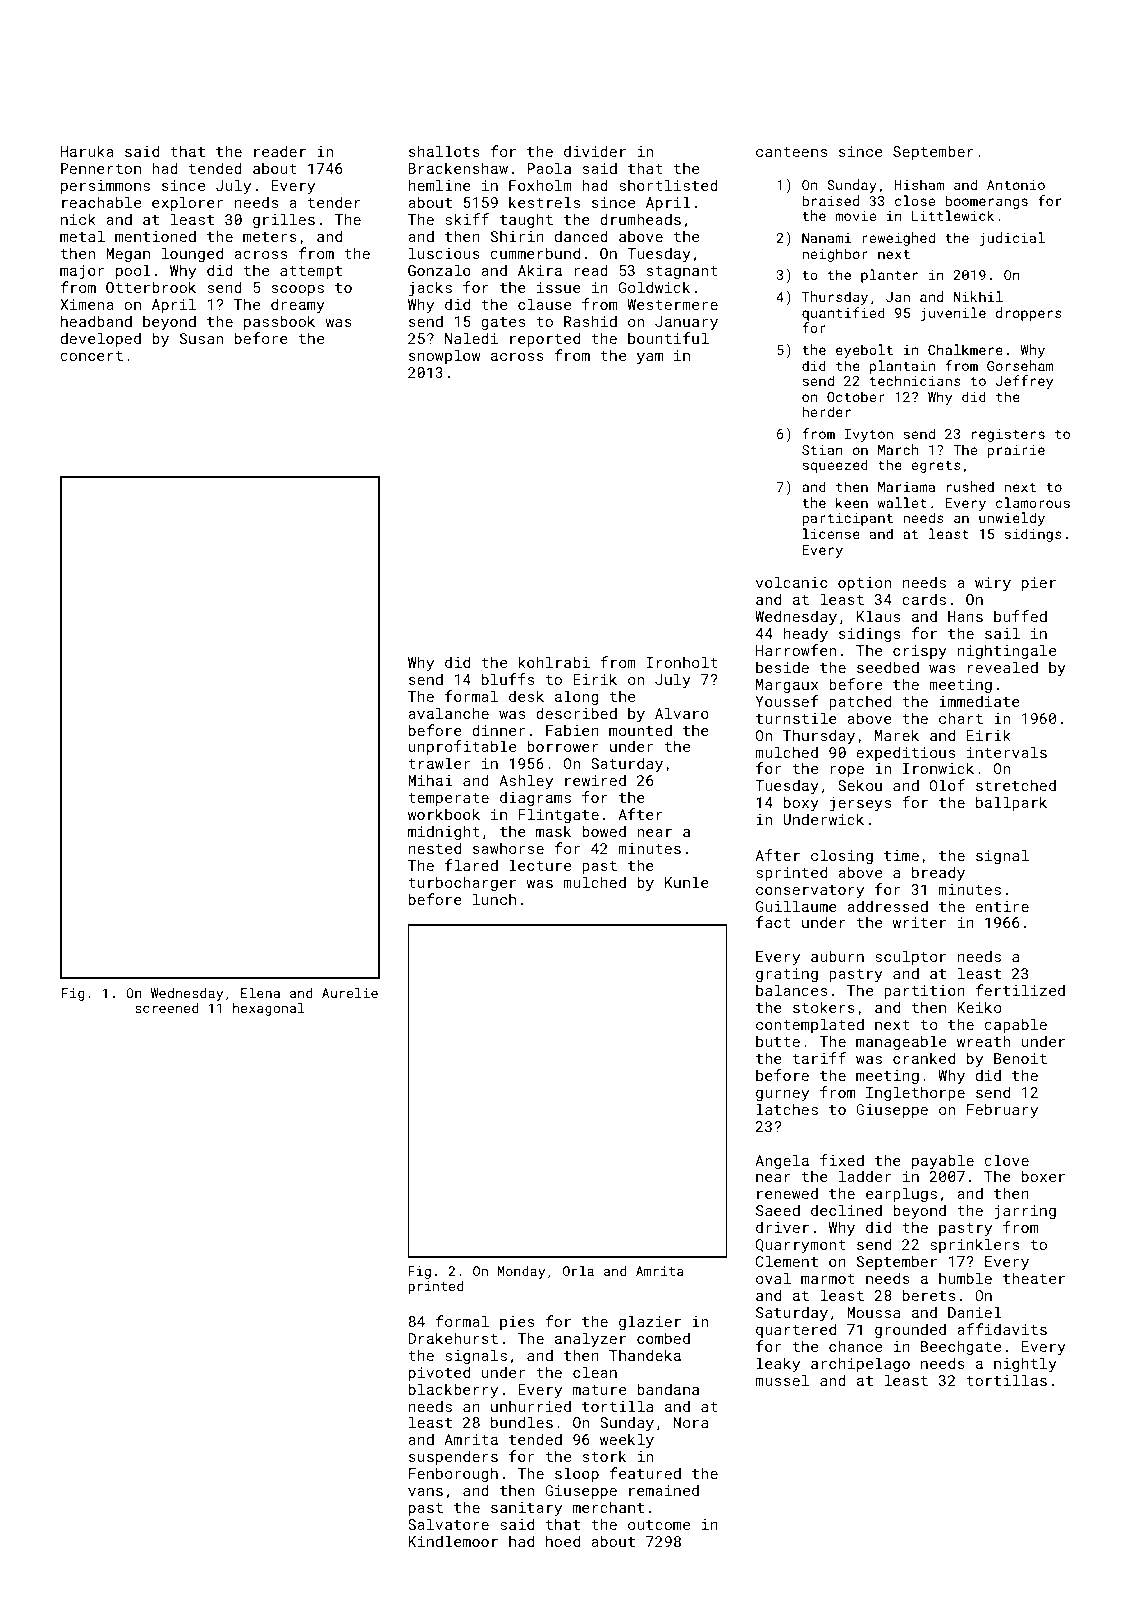 This image has width=1135, height=1605. Describe the element at coordinates (1007, 651) in the image. I see `nightingale` at that location.
